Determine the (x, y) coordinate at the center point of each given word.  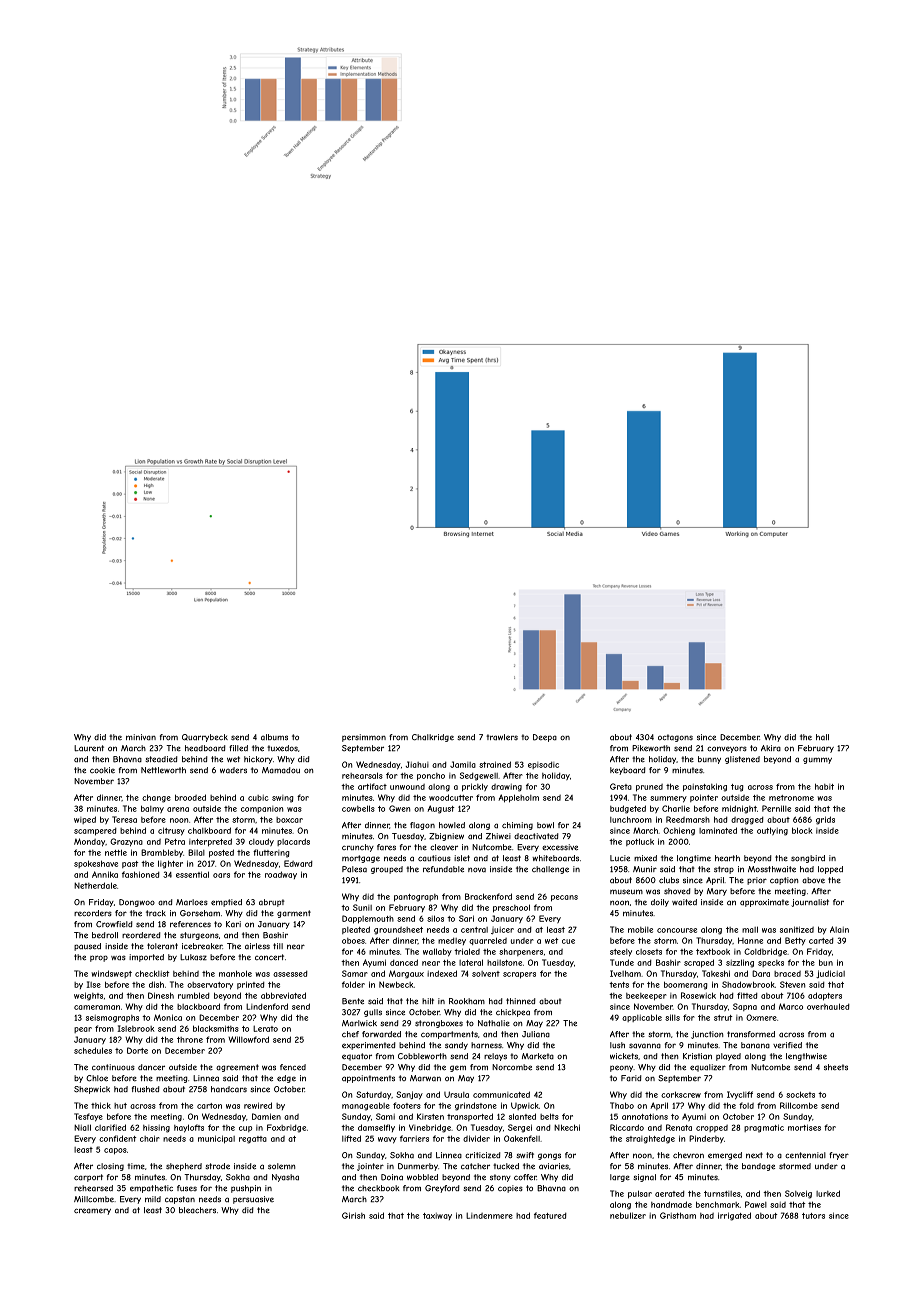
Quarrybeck (205, 738)
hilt (428, 1001)
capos (115, 1151)
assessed (290, 973)
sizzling (740, 963)
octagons (675, 738)
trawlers (502, 737)
